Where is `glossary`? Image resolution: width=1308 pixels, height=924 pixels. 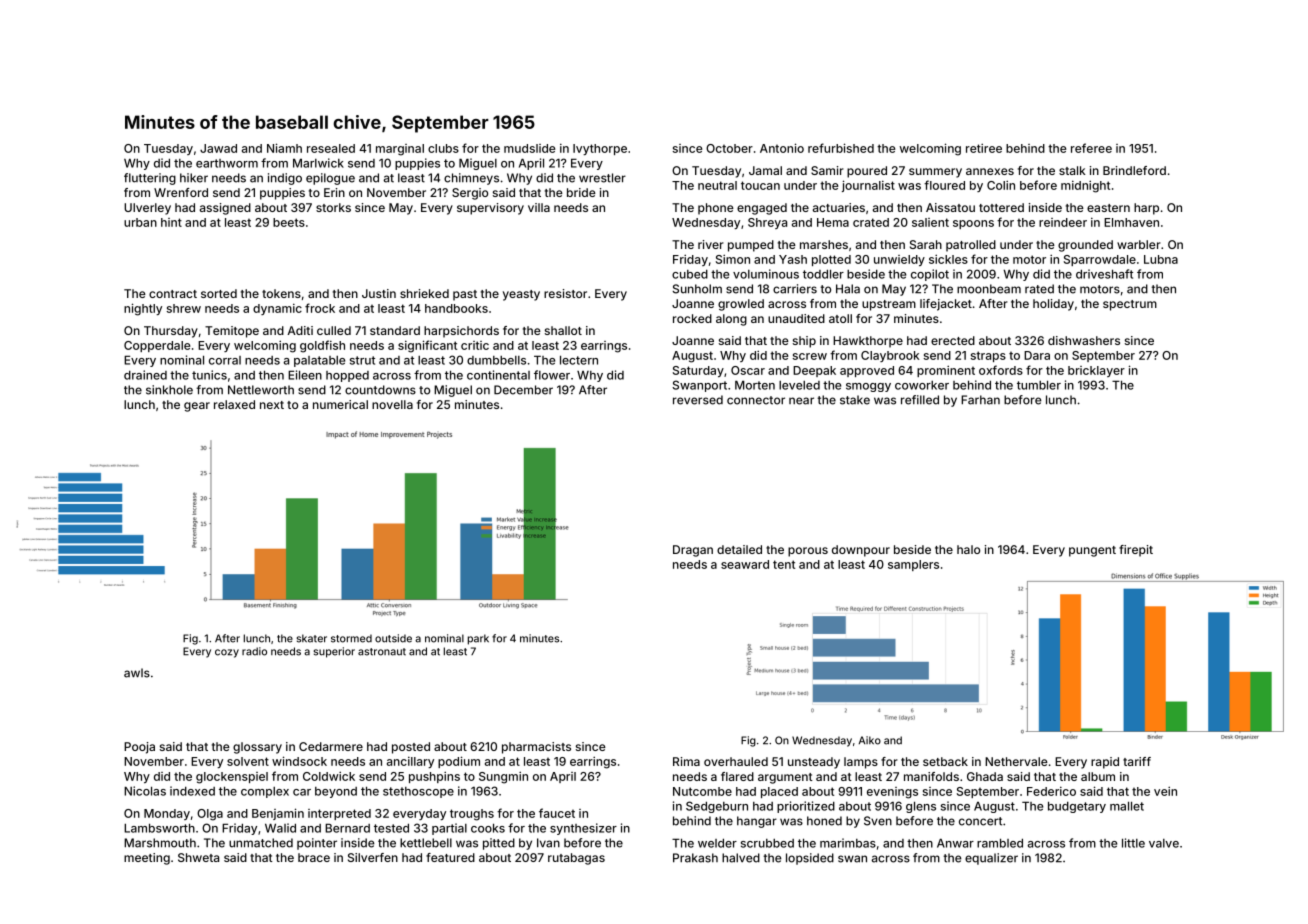
glossary is located at coordinates (257, 748).
